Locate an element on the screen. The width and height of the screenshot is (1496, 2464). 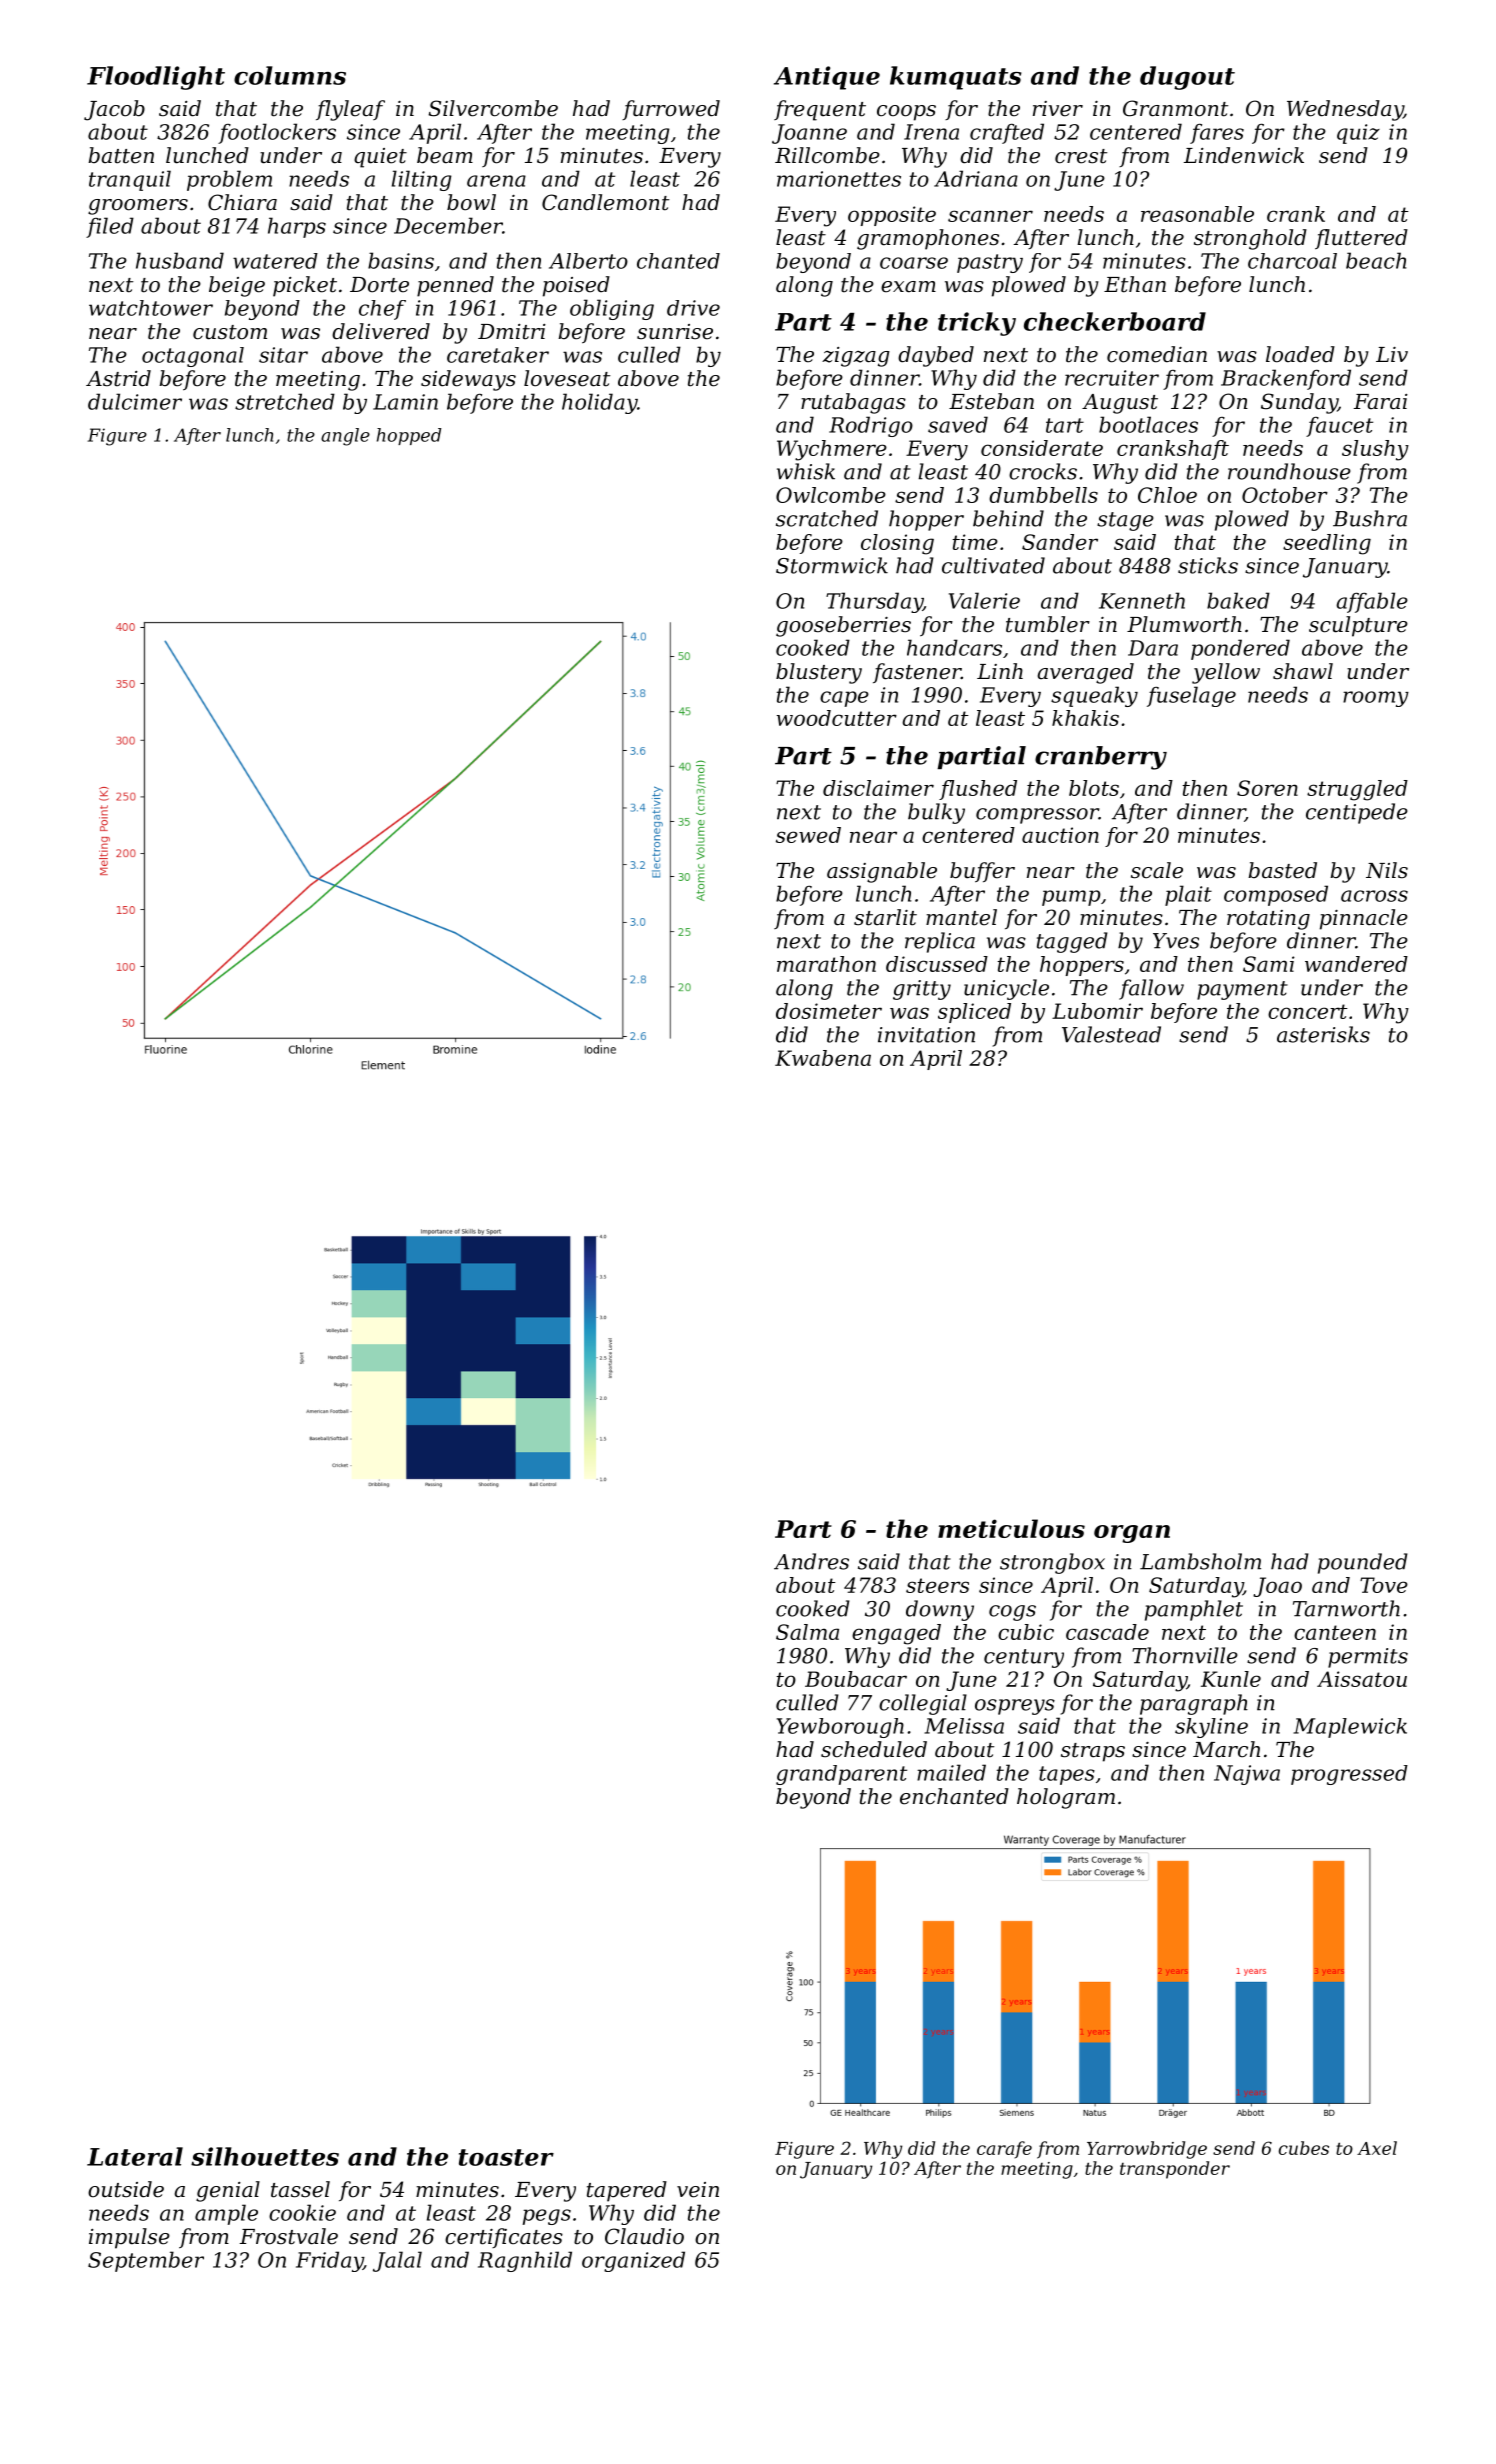
Lateral is located at coordinates (135, 2156).
